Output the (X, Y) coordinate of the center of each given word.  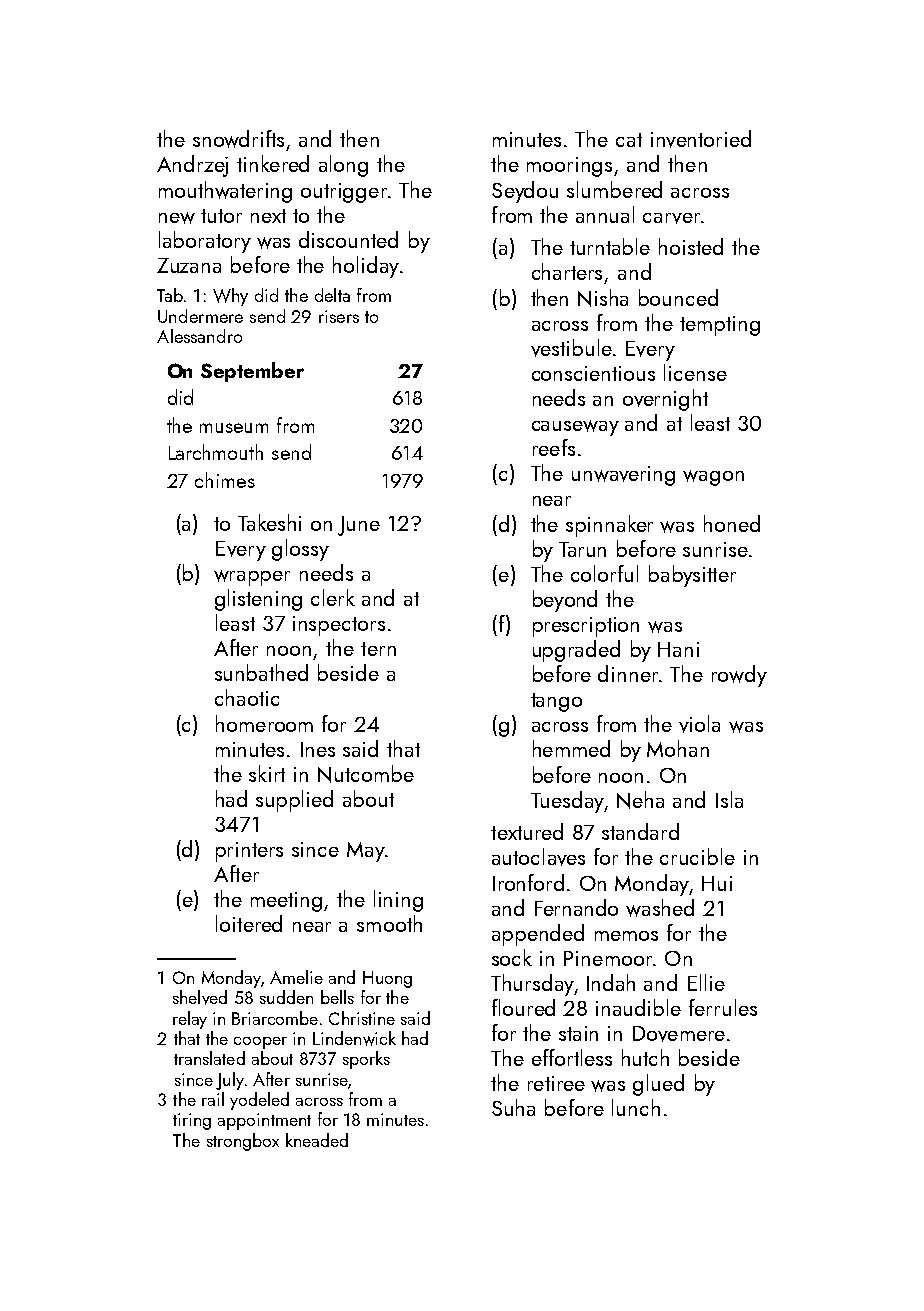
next (268, 216)
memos (626, 936)
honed (732, 523)
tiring (192, 1121)
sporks (366, 1060)
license (695, 372)
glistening (258, 600)
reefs (554, 447)
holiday (366, 267)
